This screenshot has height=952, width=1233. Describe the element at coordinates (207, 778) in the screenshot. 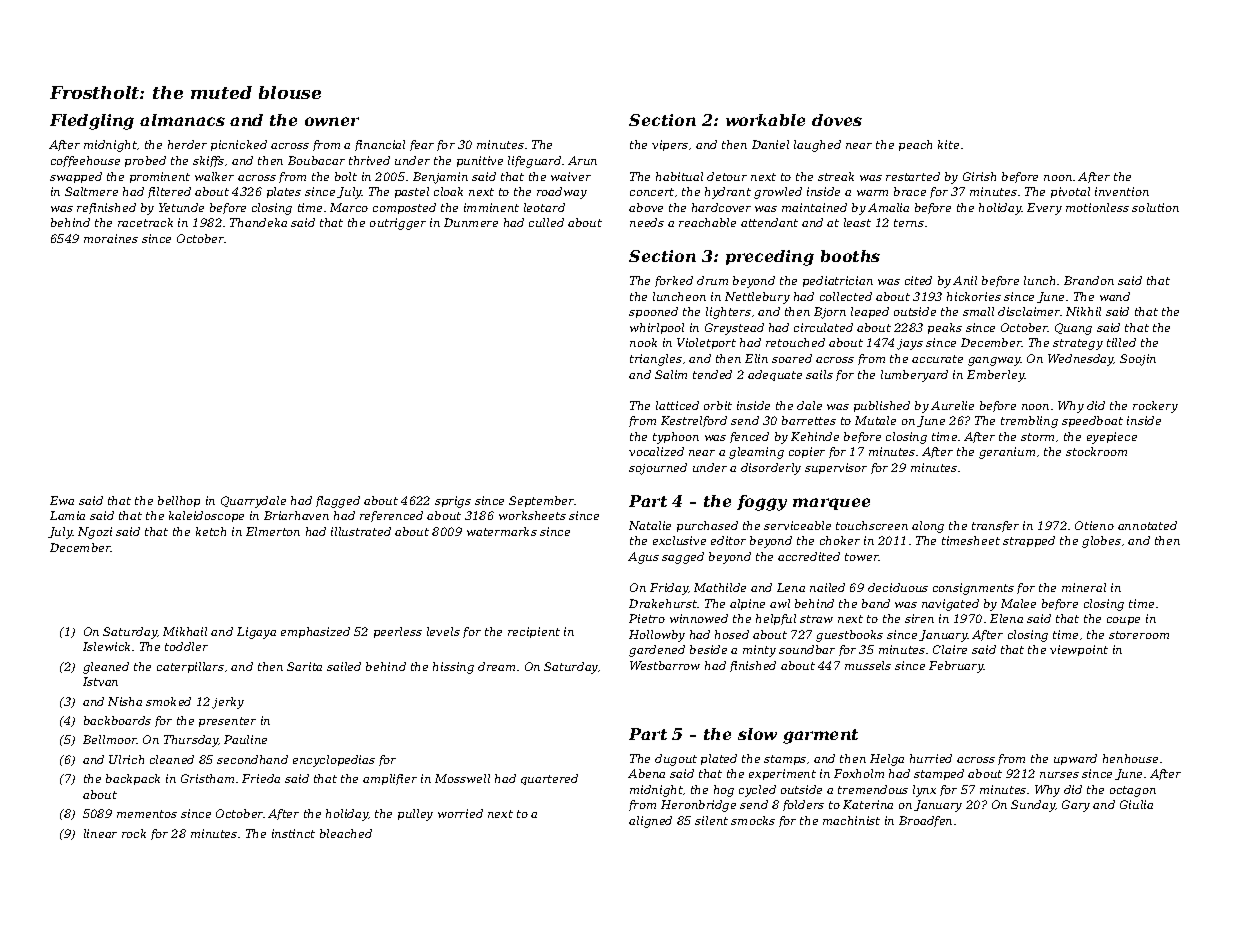

I see `Gristham` at that location.
